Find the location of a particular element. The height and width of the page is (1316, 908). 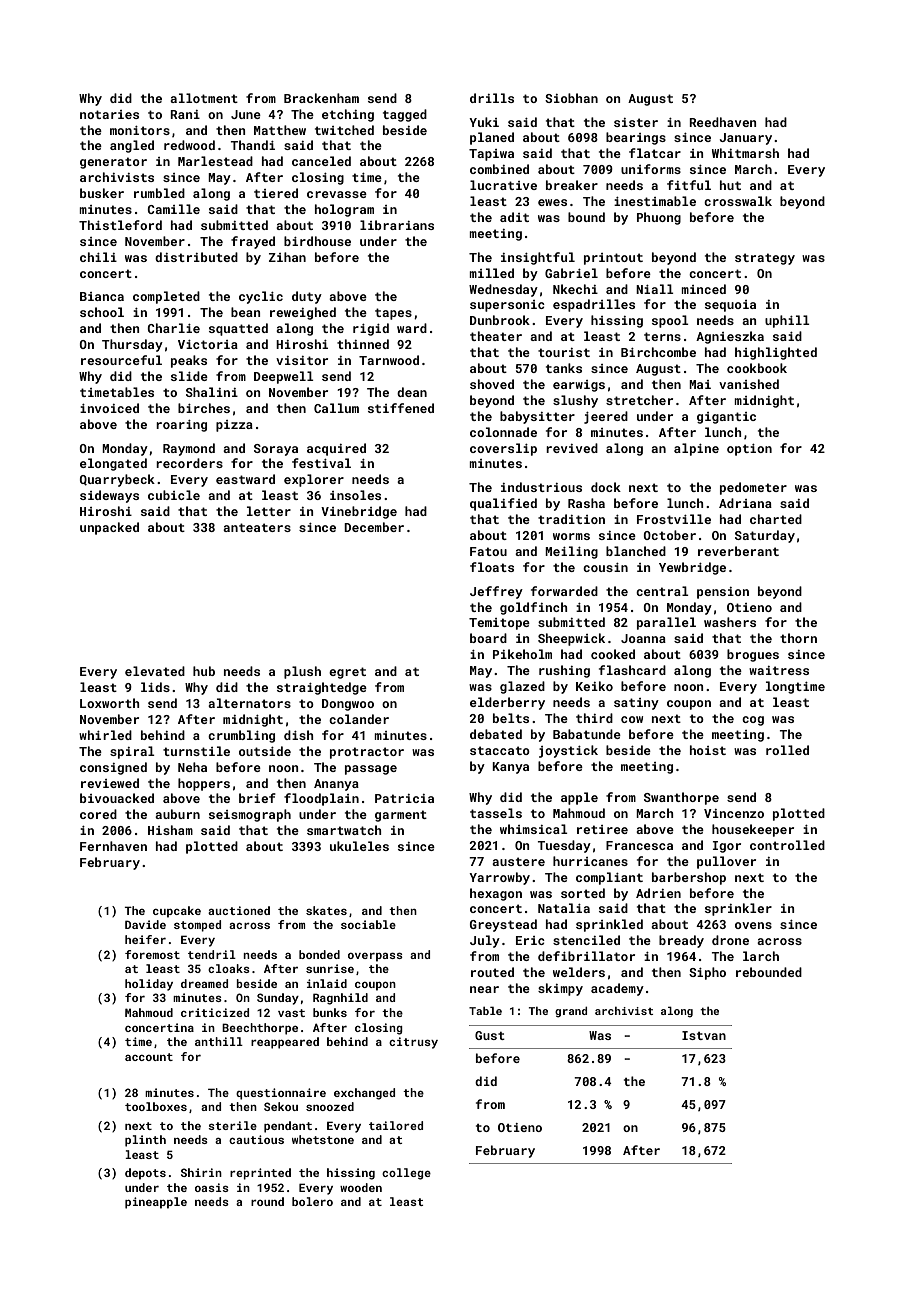

Brackenham is located at coordinates (321, 98).
